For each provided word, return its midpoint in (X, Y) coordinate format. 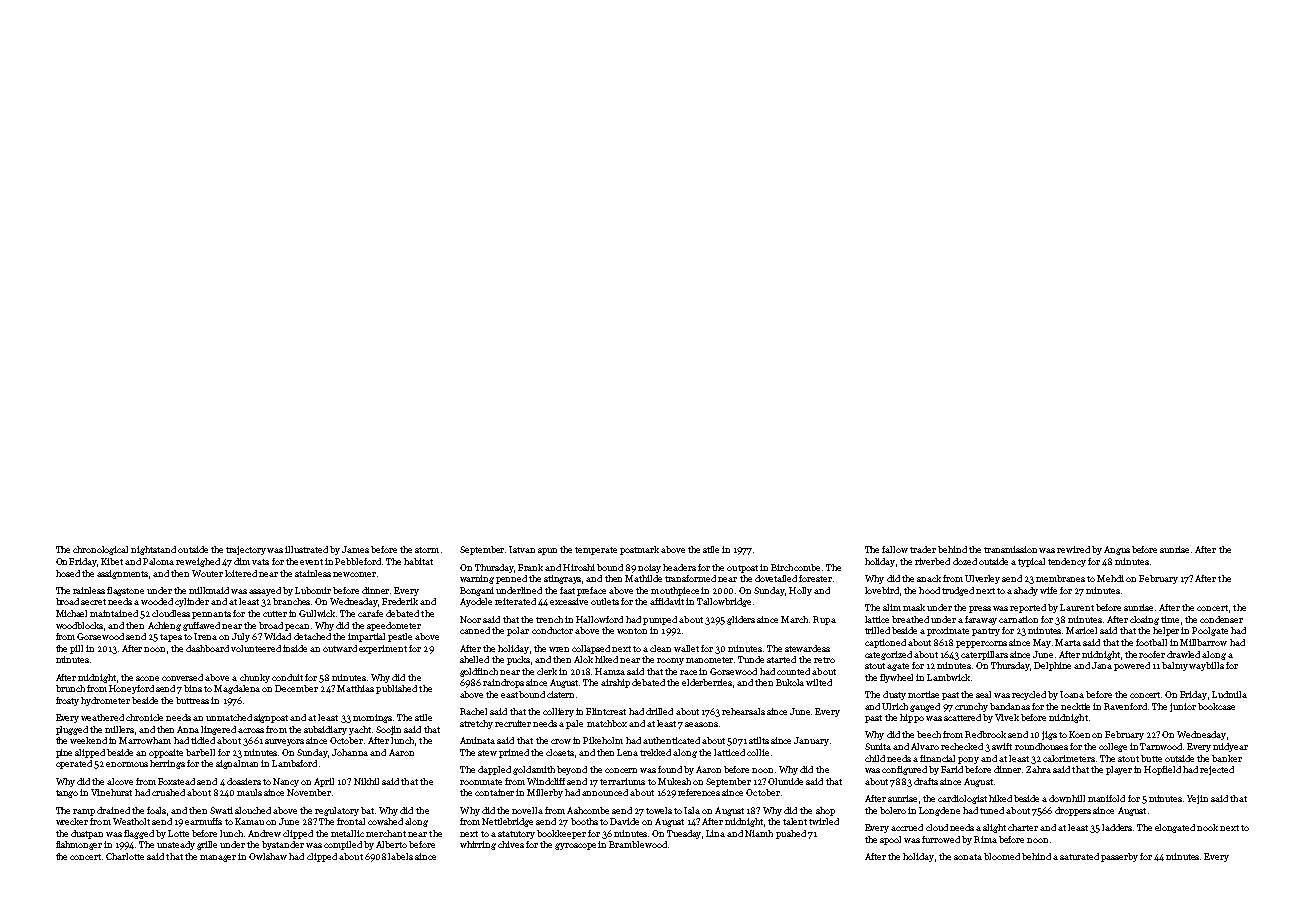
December (296, 688)
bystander (283, 845)
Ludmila (1229, 694)
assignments (122, 574)
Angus (1117, 550)
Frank (530, 567)
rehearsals (743, 711)
